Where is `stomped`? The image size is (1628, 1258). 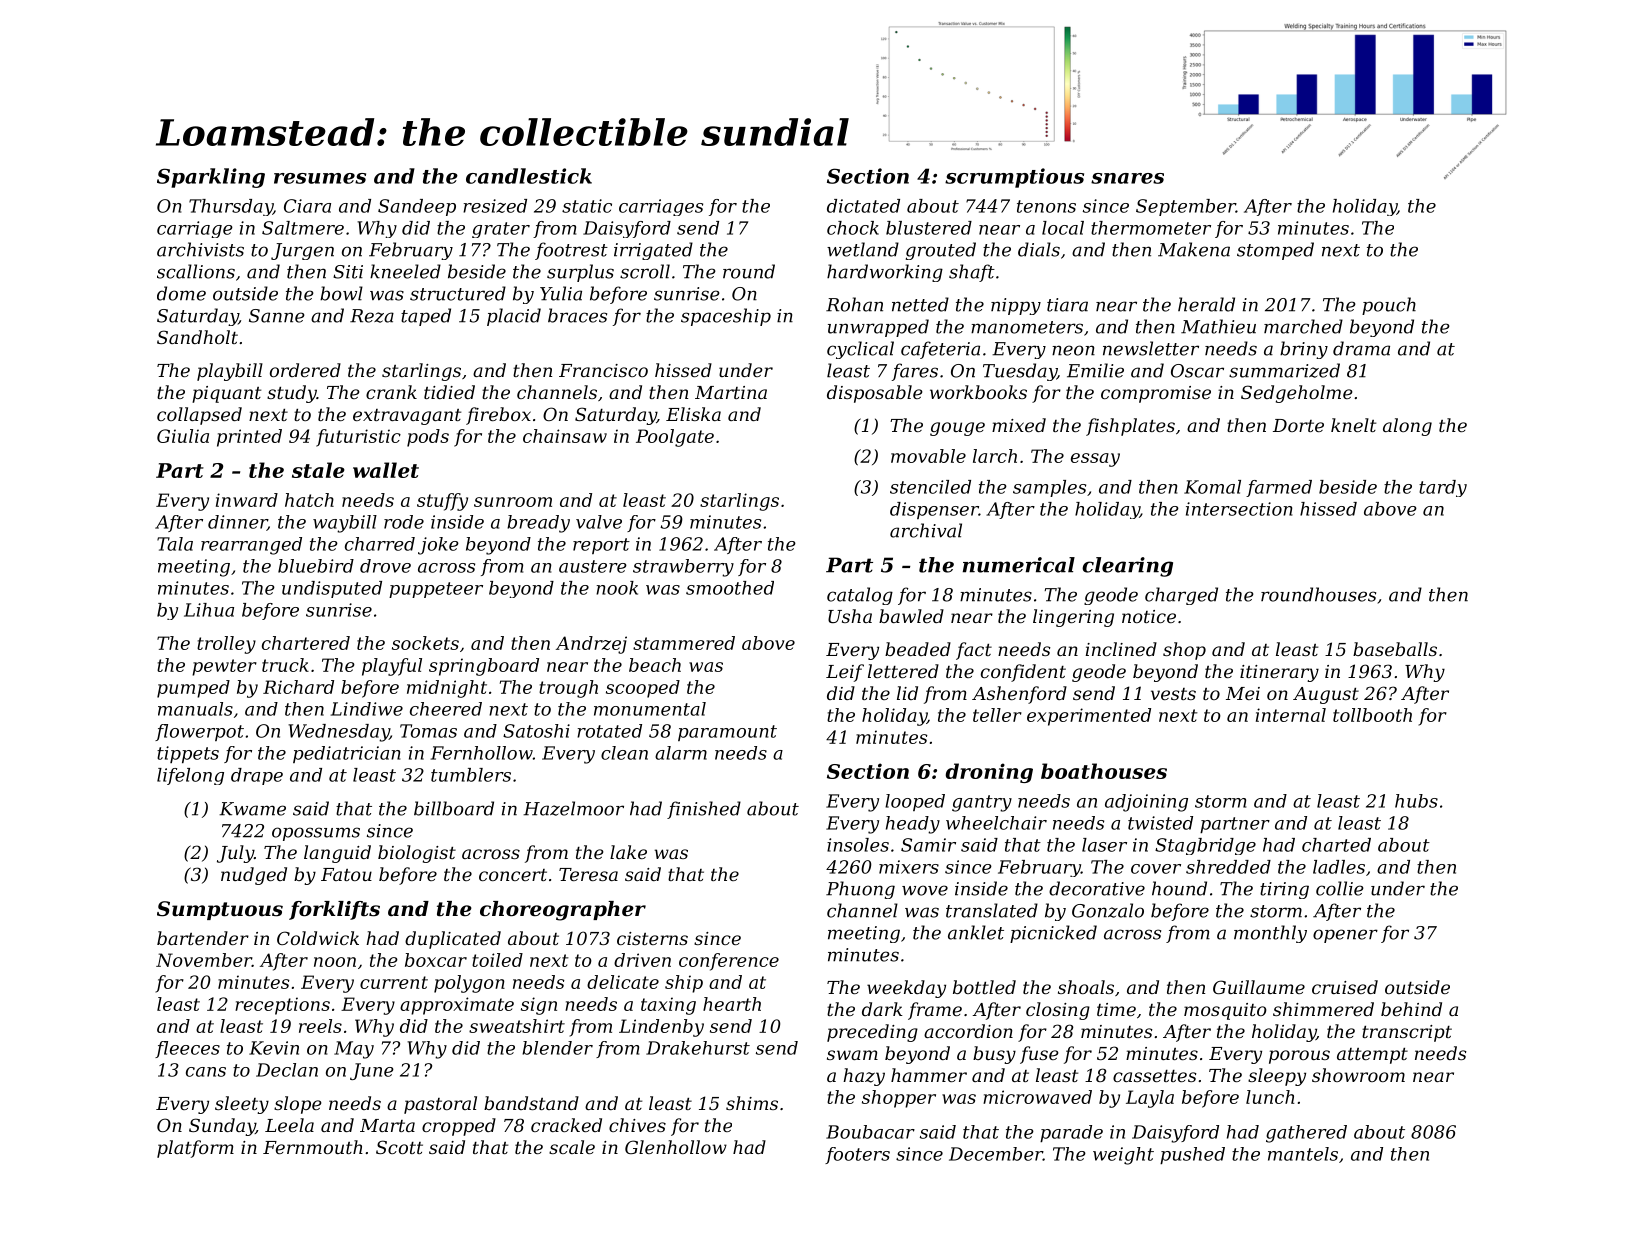 stomped is located at coordinates (1275, 251).
